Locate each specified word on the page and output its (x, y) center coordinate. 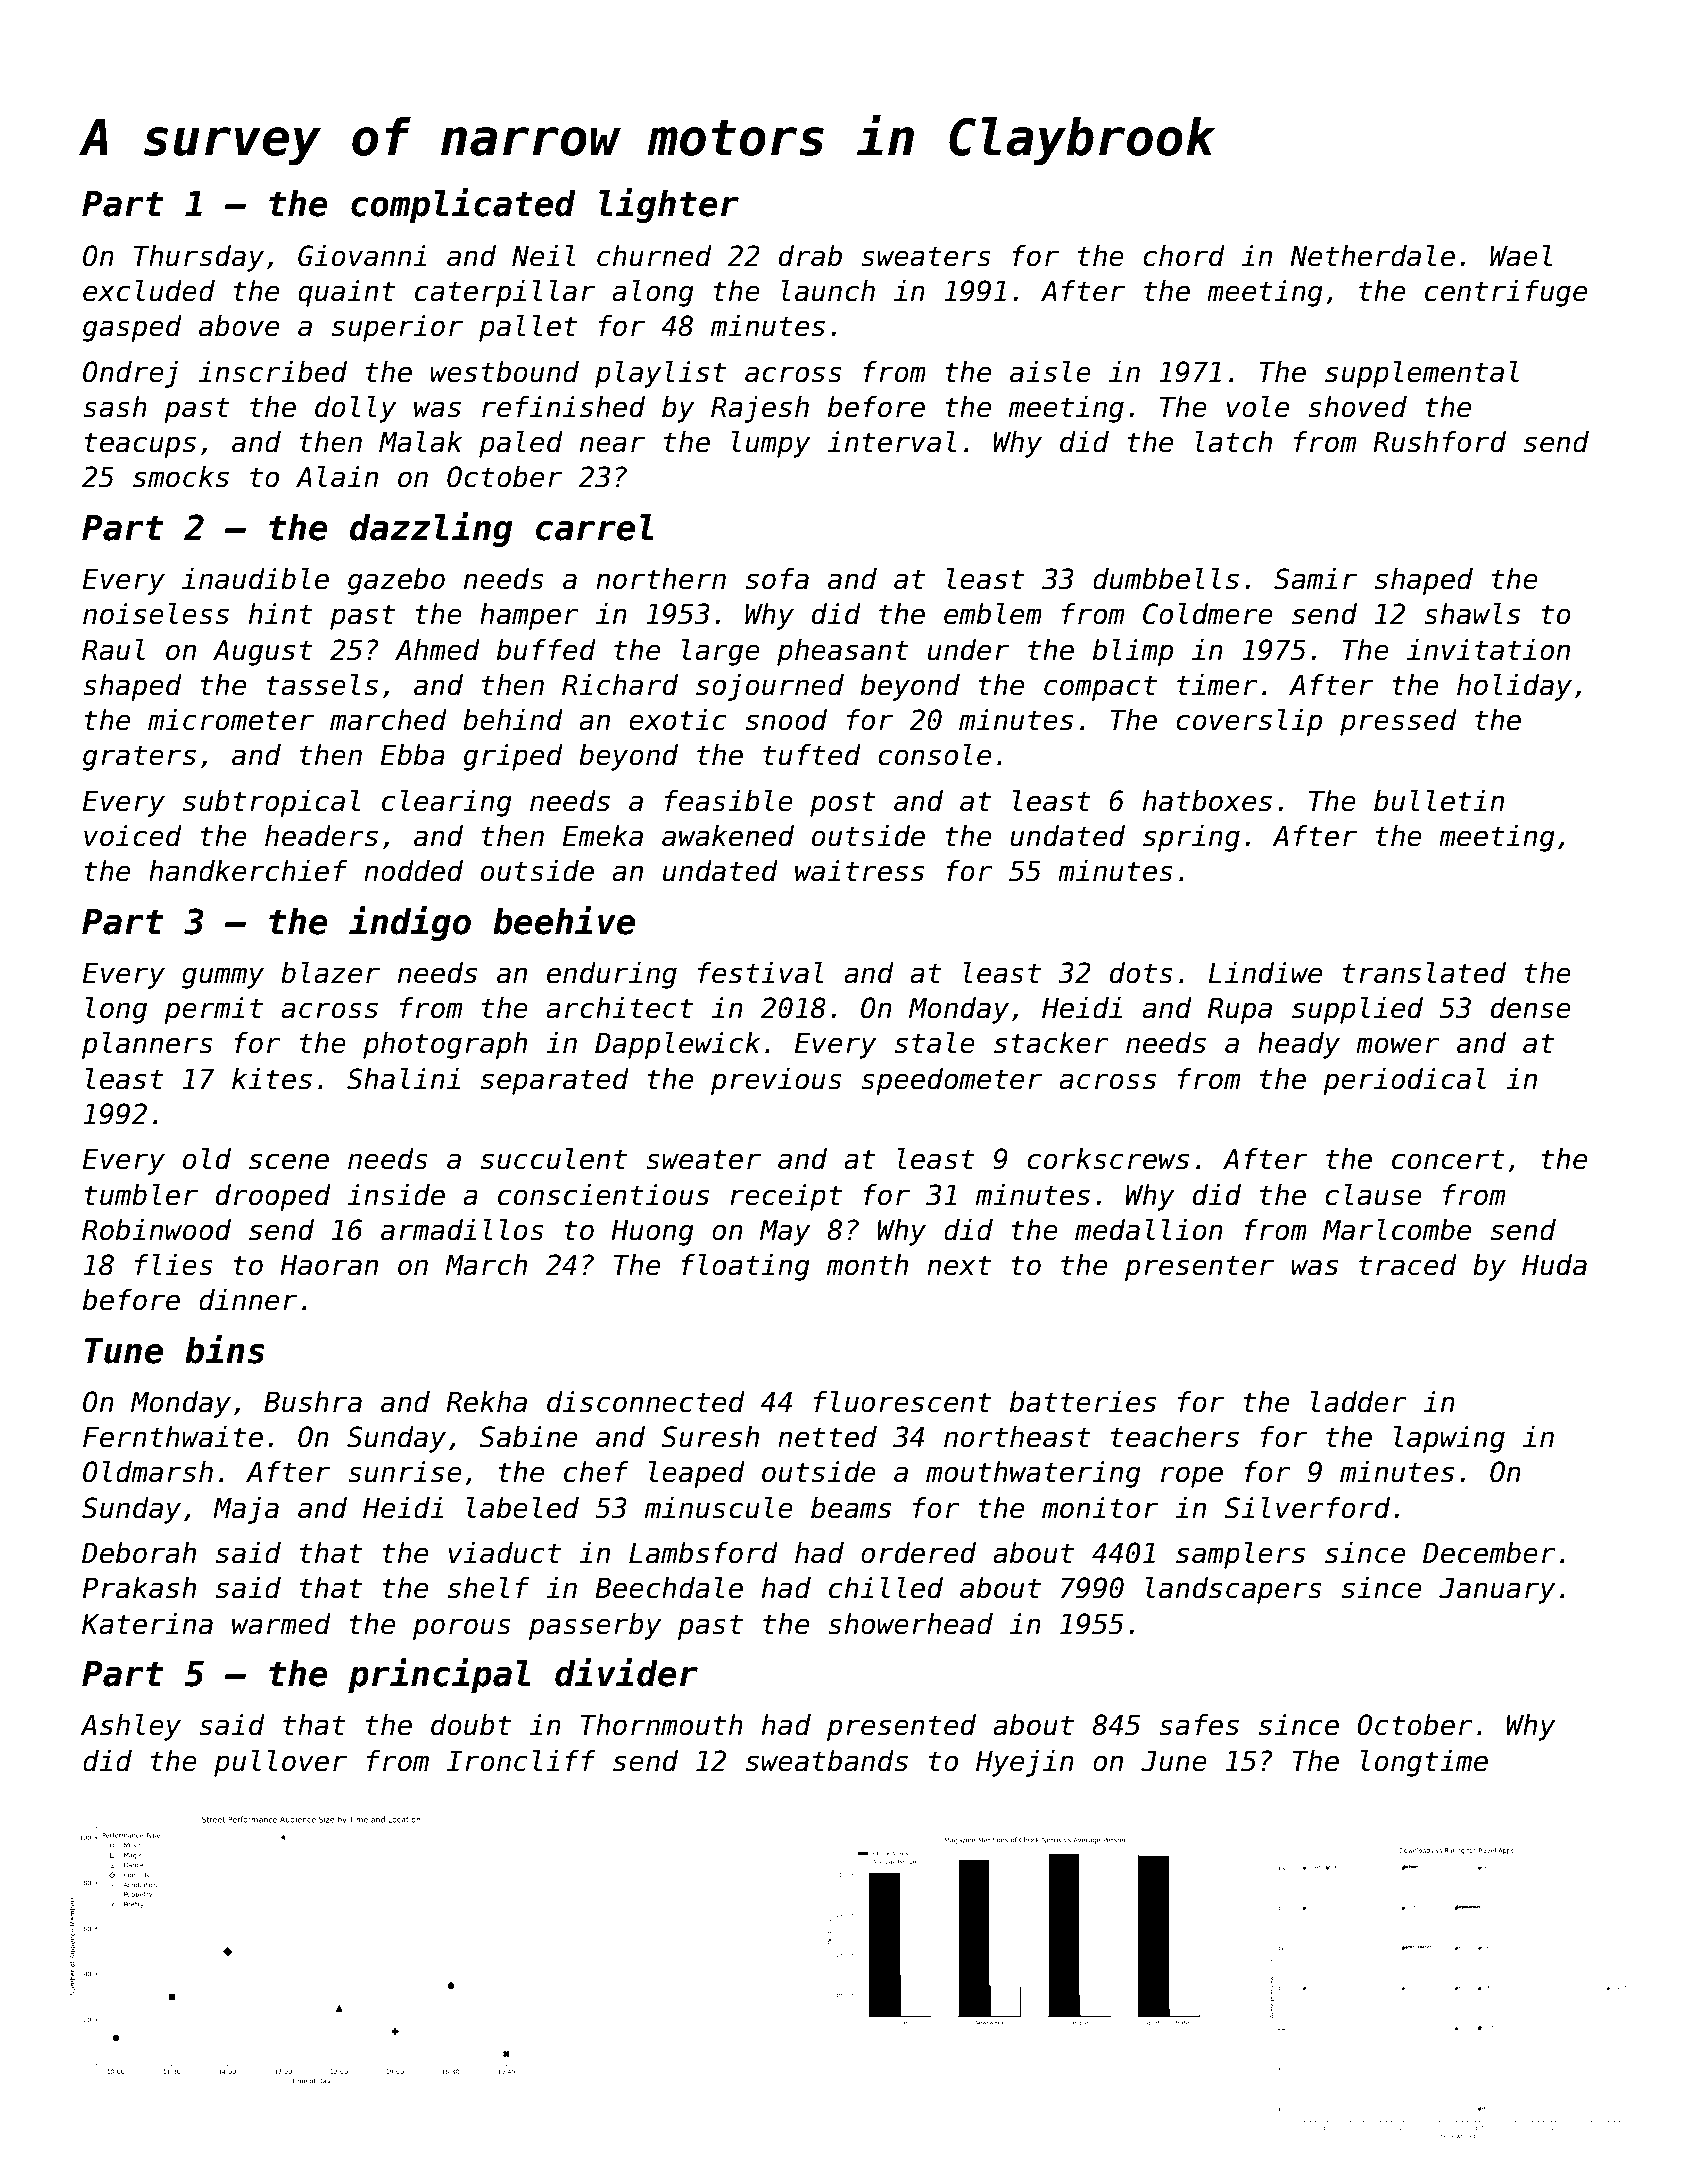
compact (1100, 688)
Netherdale (1372, 256)
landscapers (1234, 1590)
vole (1258, 407)
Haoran (329, 1265)
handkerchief (248, 871)
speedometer (951, 1081)
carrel (595, 527)
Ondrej (130, 374)
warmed (281, 1624)
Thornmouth (662, 1725)
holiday (1514, 687)
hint (281, 613)
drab (810, 256)
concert (1448, 1159)
